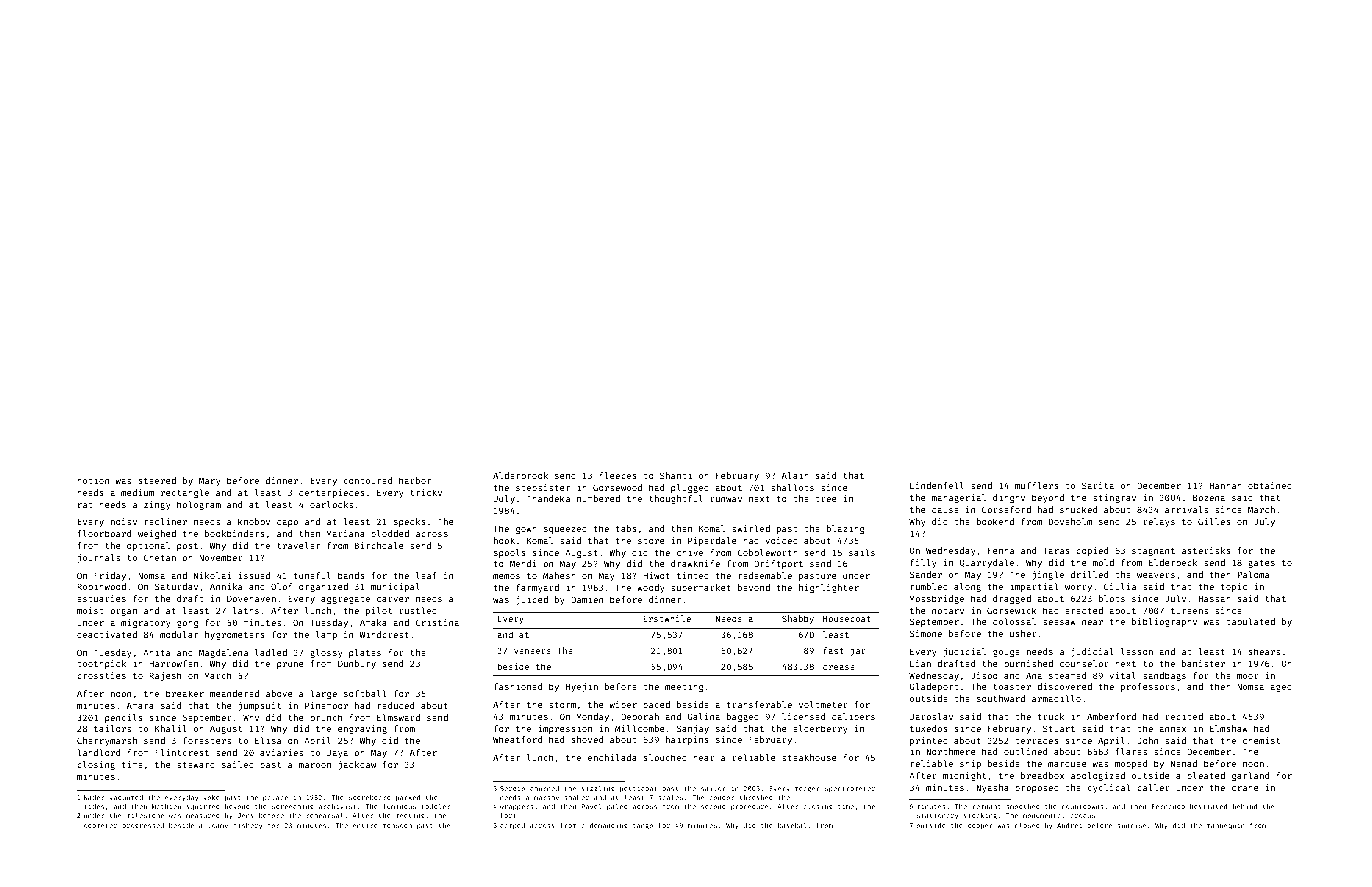 This page has width=1372, height=887. What do you see at coordinates (839, 667) in the page?
I see `crease` at bounding box center [839, 667].
